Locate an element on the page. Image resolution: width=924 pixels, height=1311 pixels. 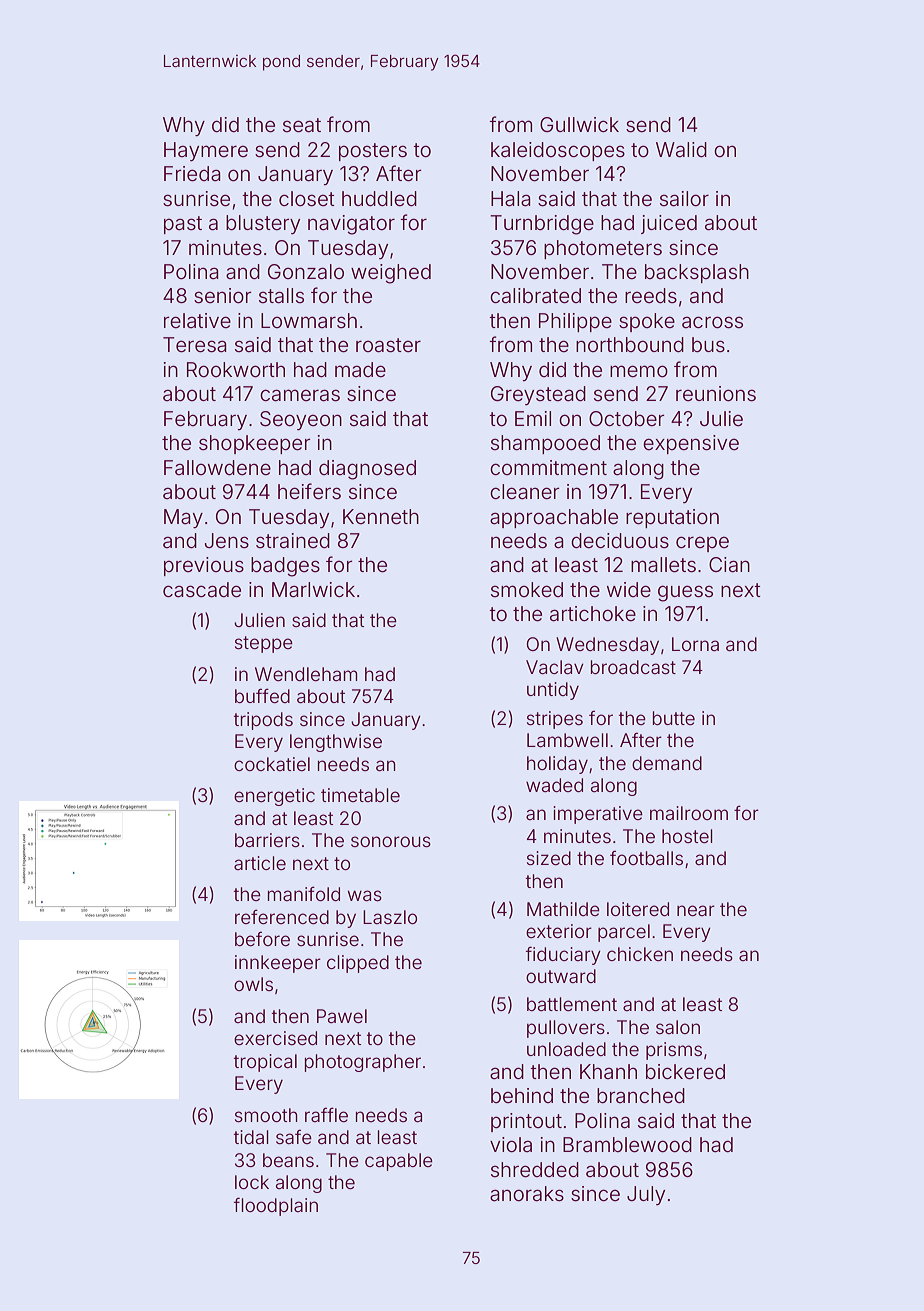
badges is located at coordinates (285, 567).
